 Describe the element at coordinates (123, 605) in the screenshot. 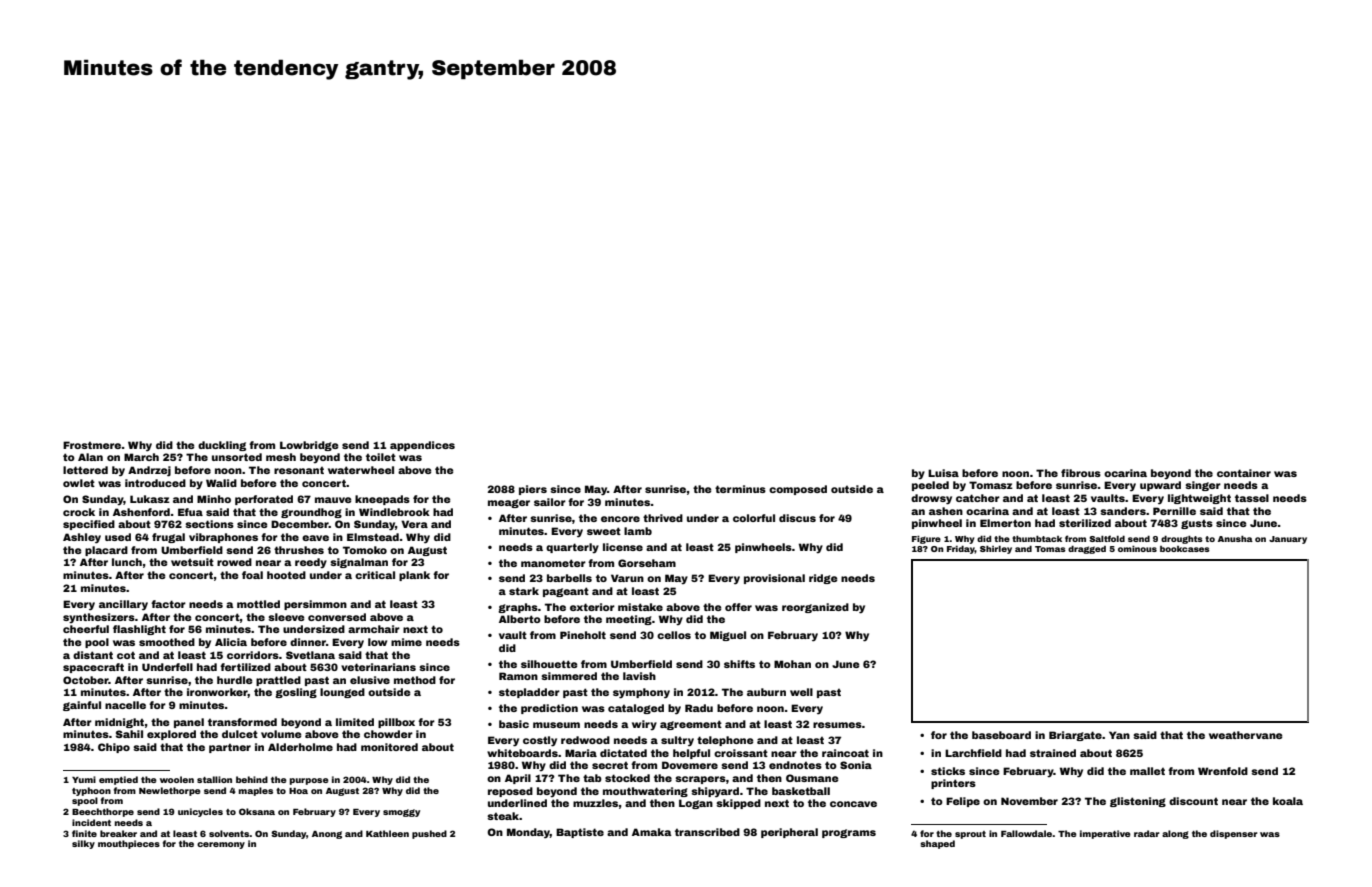

I see `ancillary` at that location.
